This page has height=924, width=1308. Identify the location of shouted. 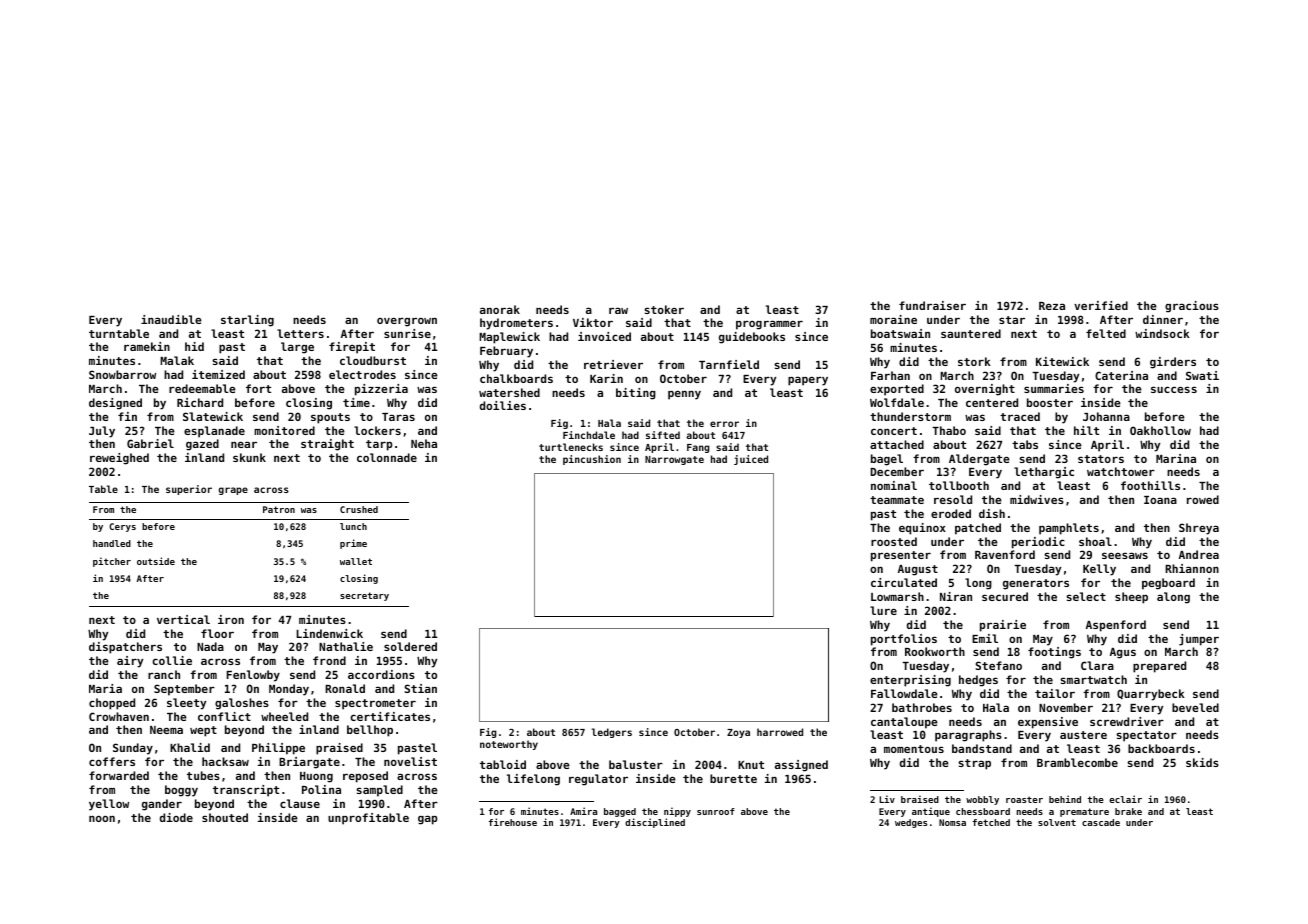
(225, 817).
